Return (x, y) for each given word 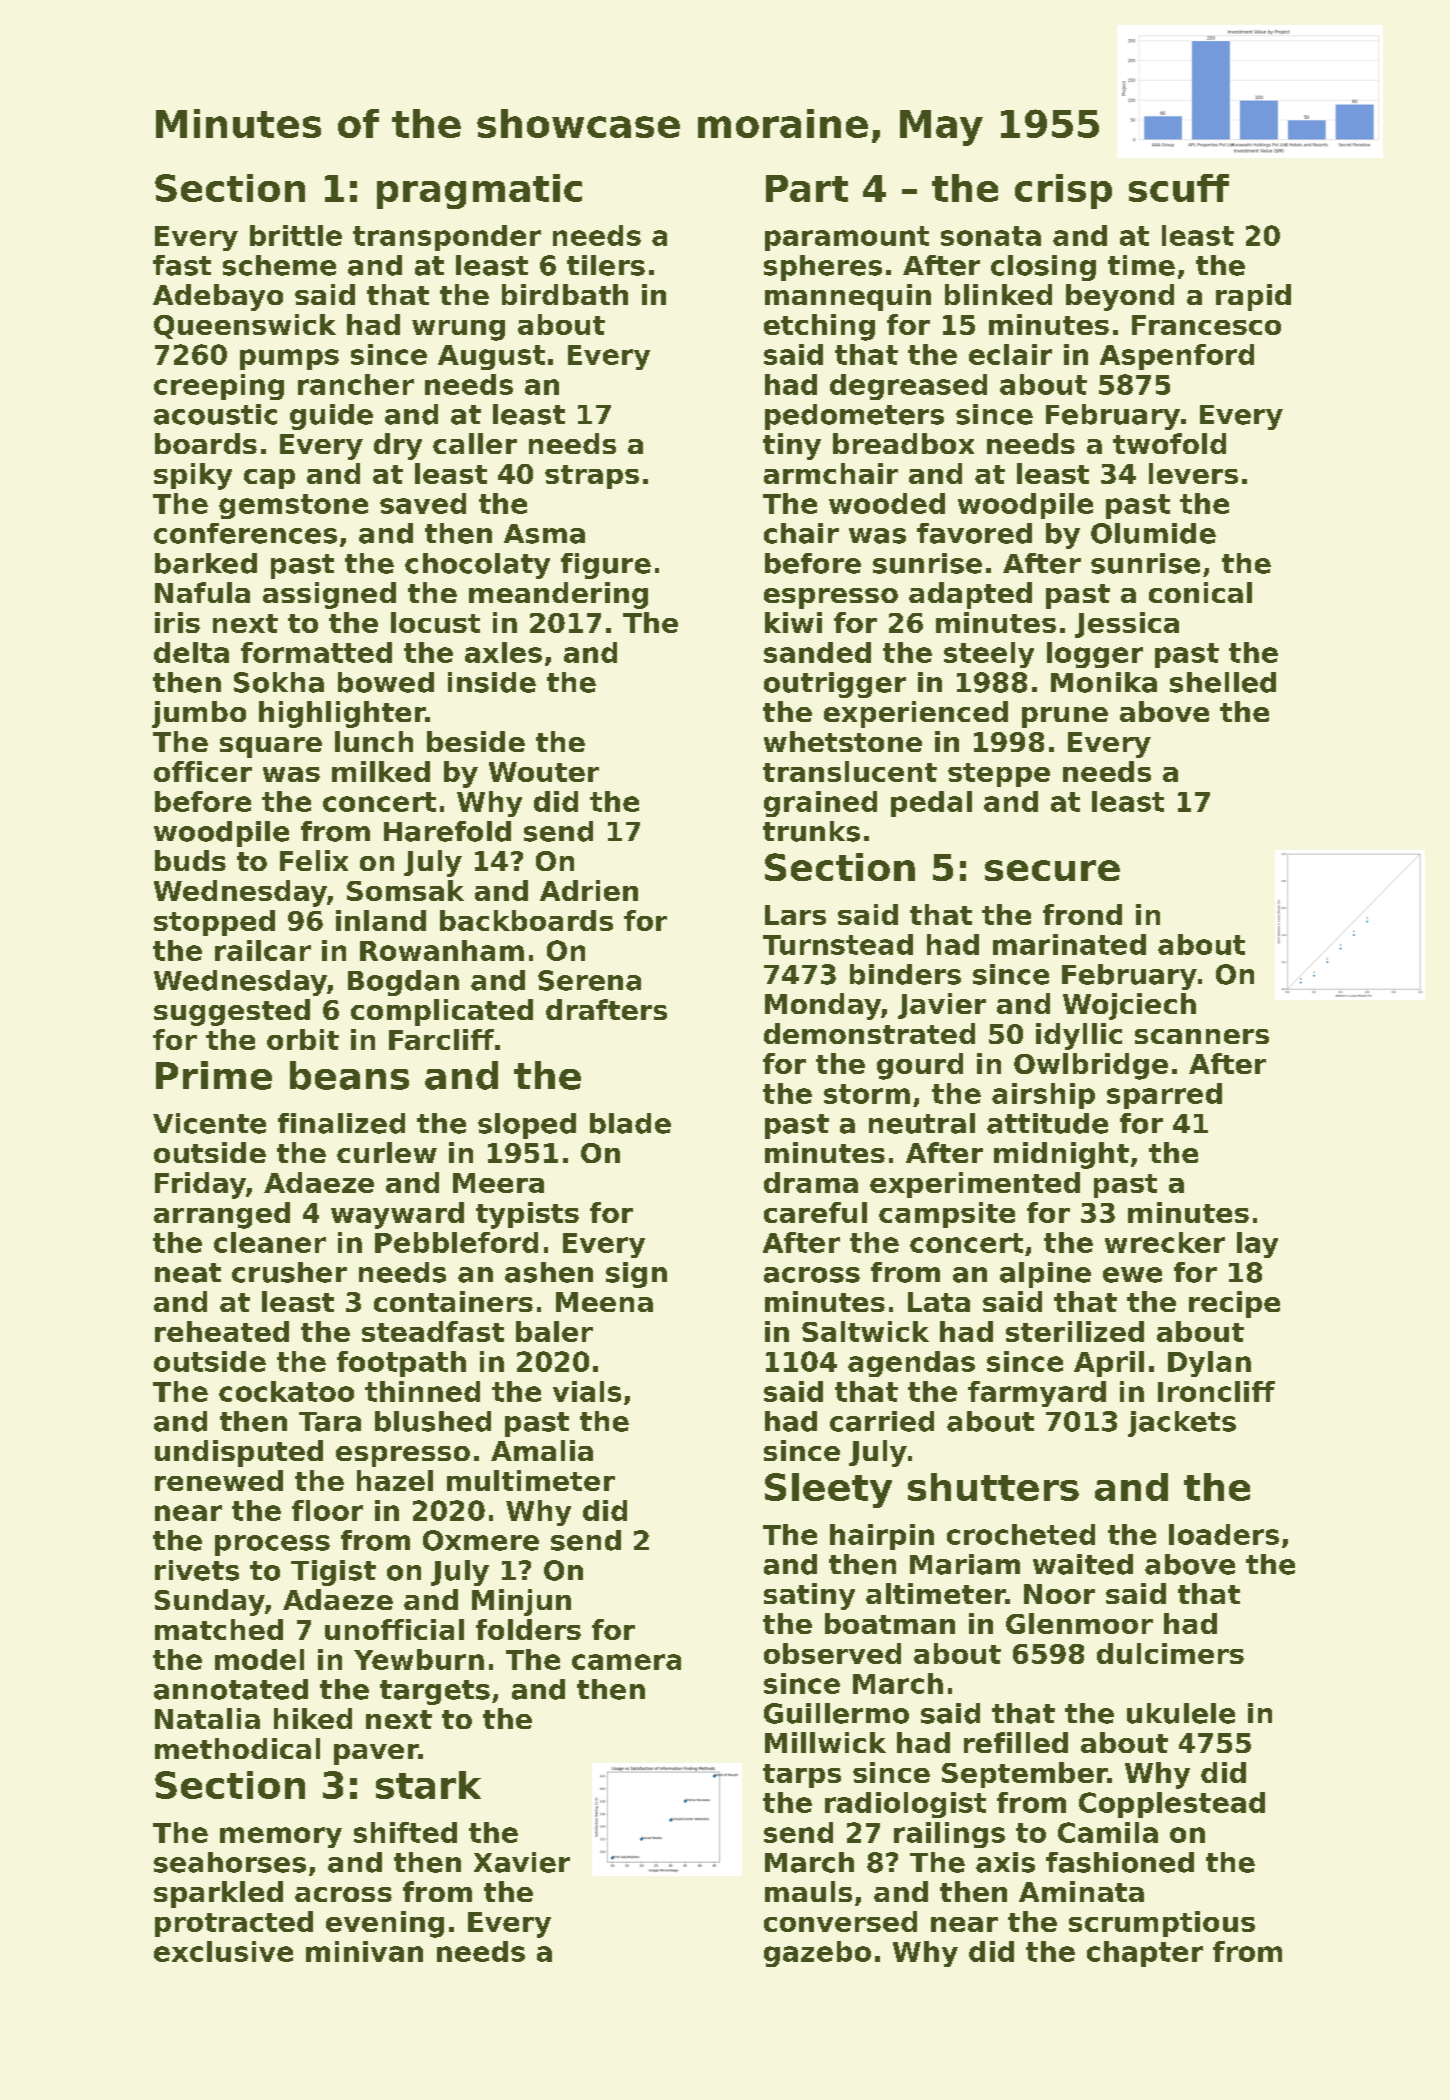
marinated (1069, 944)
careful (815, 1212)
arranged (222, 1215)
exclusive (223, 1951)
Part (807, 188)
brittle (296, 235)
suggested (232, 1012)
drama (811, 1182)
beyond (1120, 297)
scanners (1202, 1036)
